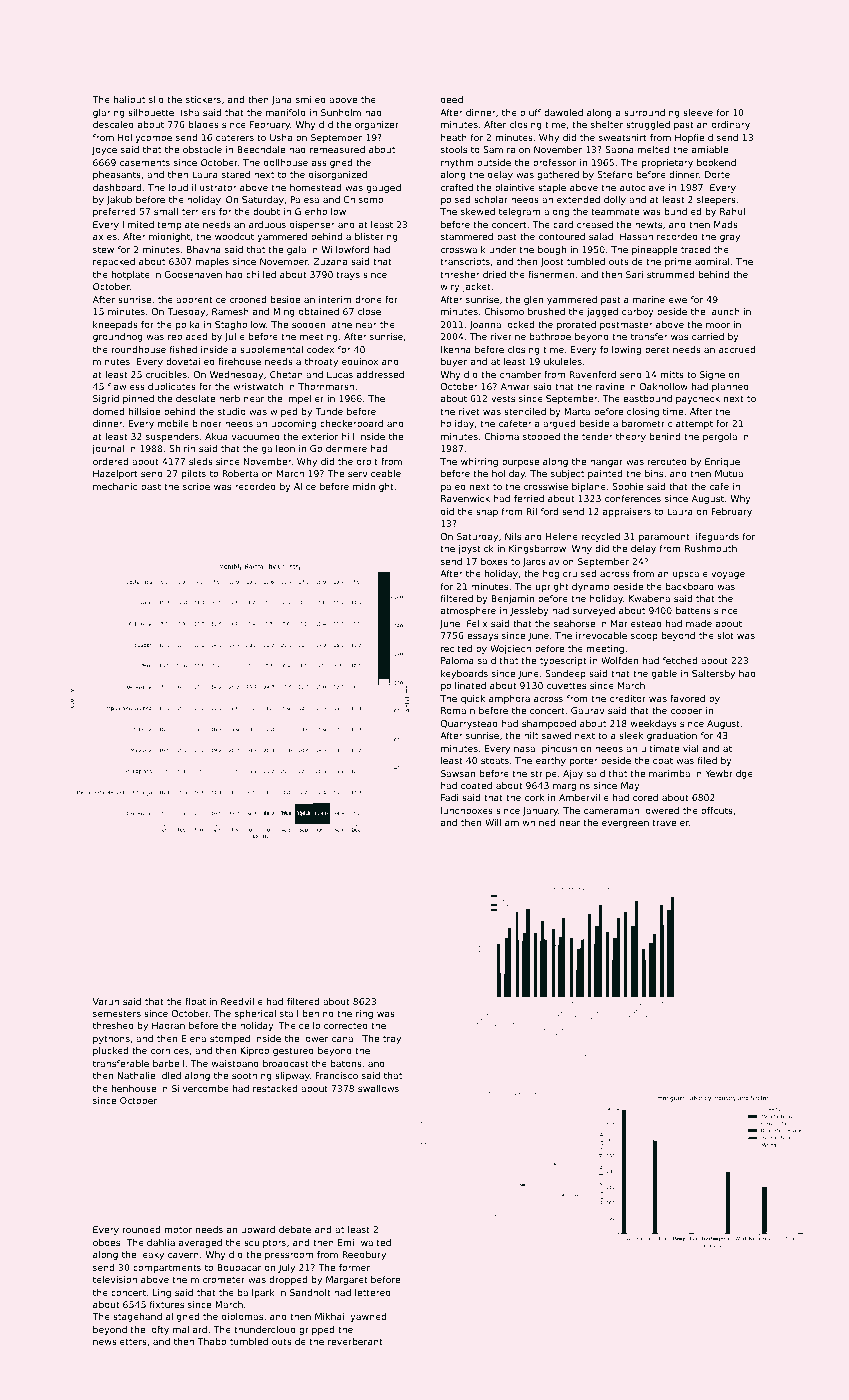 The height and width of the screenshot is (1400, 849). I want to click on newsletters, so click(120, 1341).
